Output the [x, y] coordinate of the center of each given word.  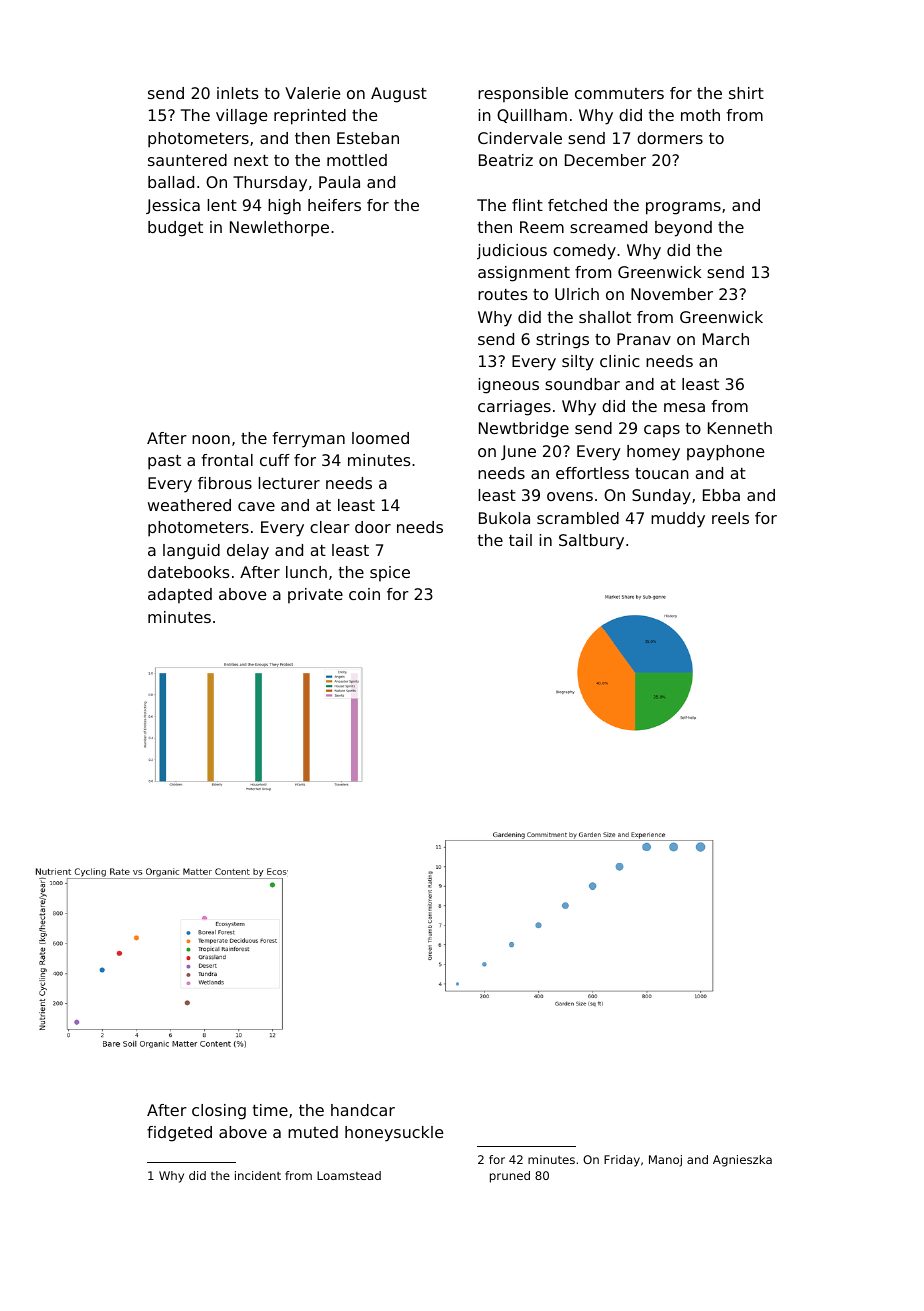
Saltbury [591, 542]
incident [258, 1175]
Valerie [312, 93]
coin [364, 594]
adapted [180, 596]
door [373, 527]
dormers [670, 138]
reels [730, 518]
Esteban [368, 138]
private [315, 596]
